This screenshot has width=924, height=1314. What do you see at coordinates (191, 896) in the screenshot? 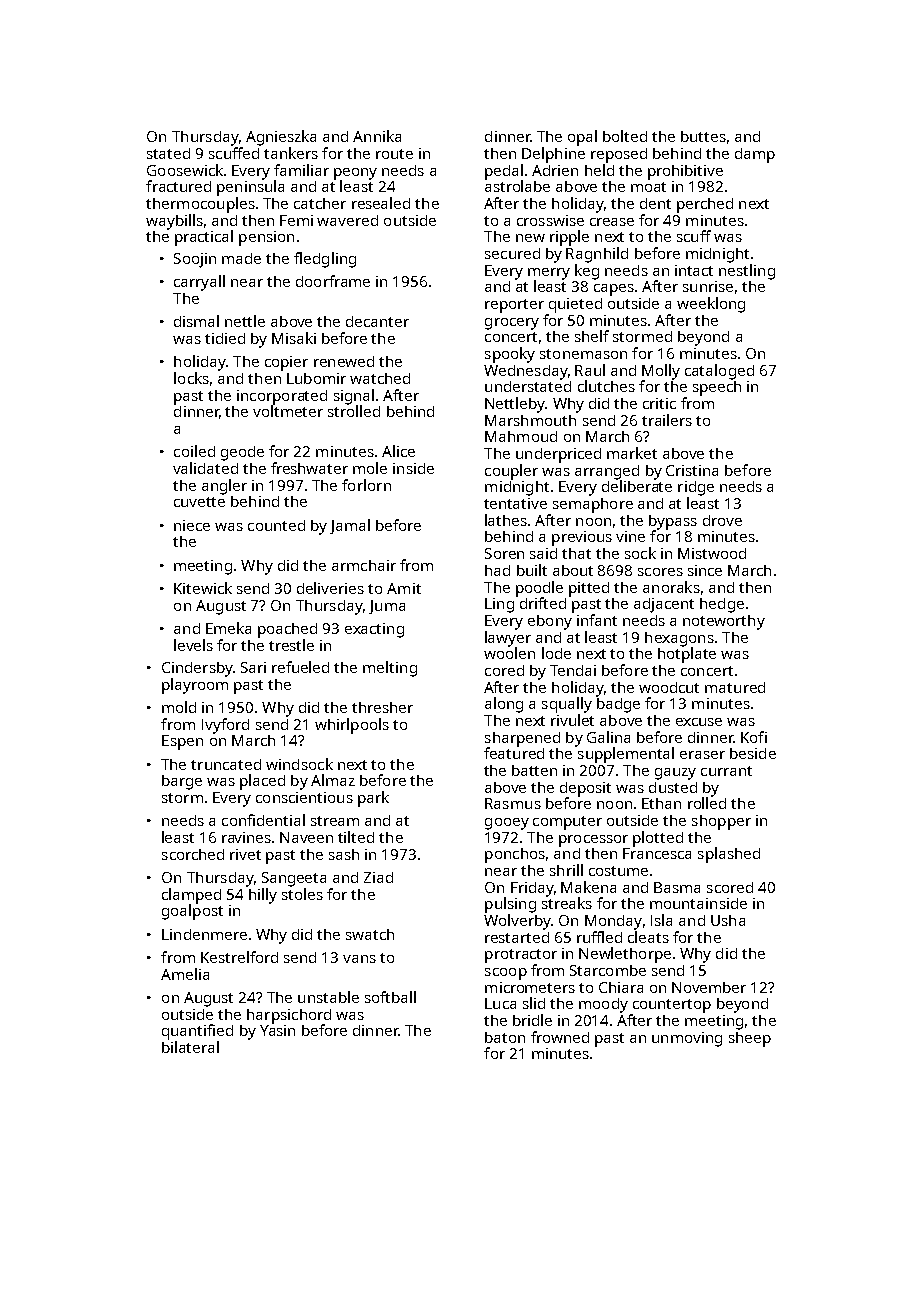
I see `clamped` at bounding box center [191, 896].
